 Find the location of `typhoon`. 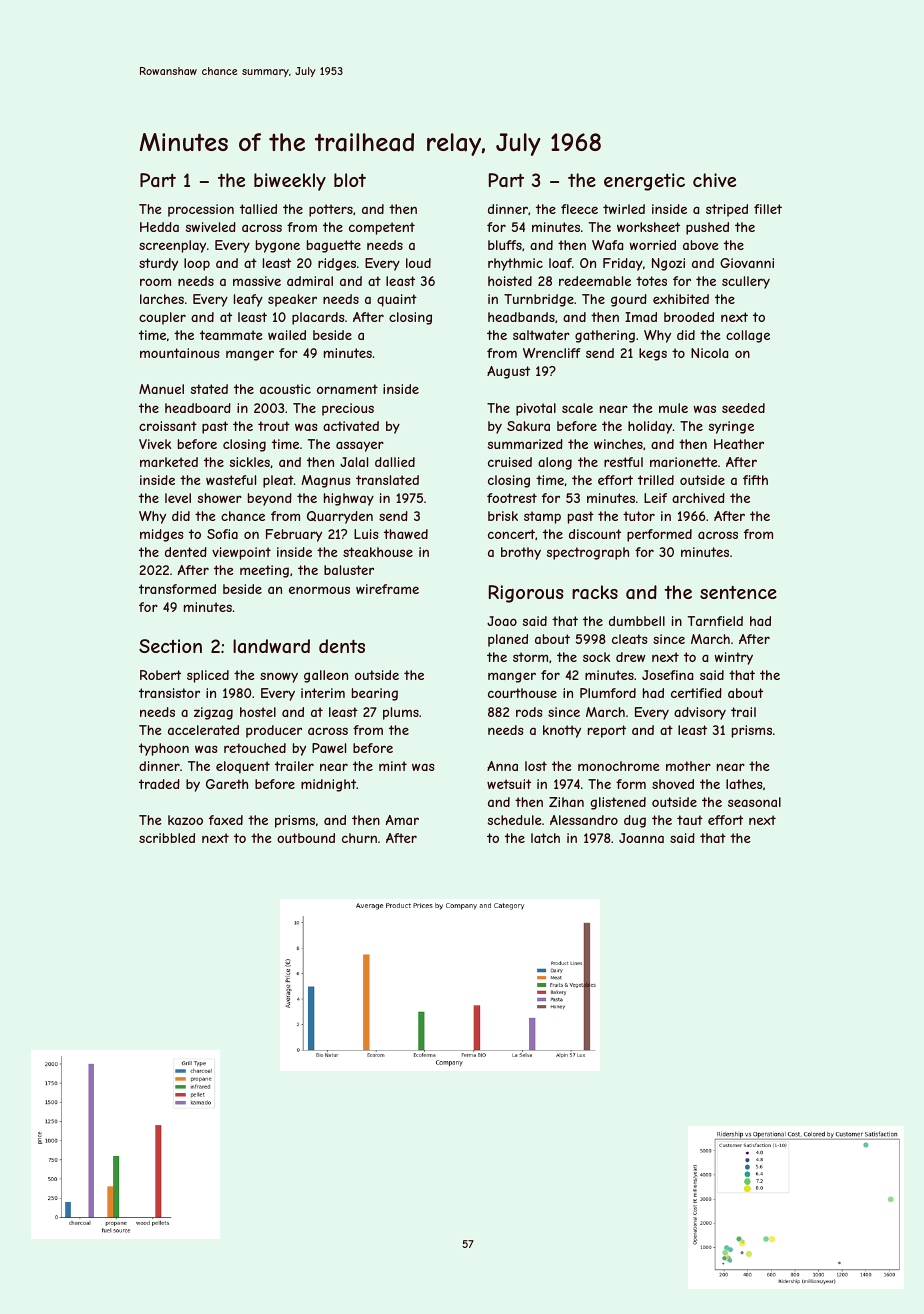

typhoon is located at coordinates (164, 749).
